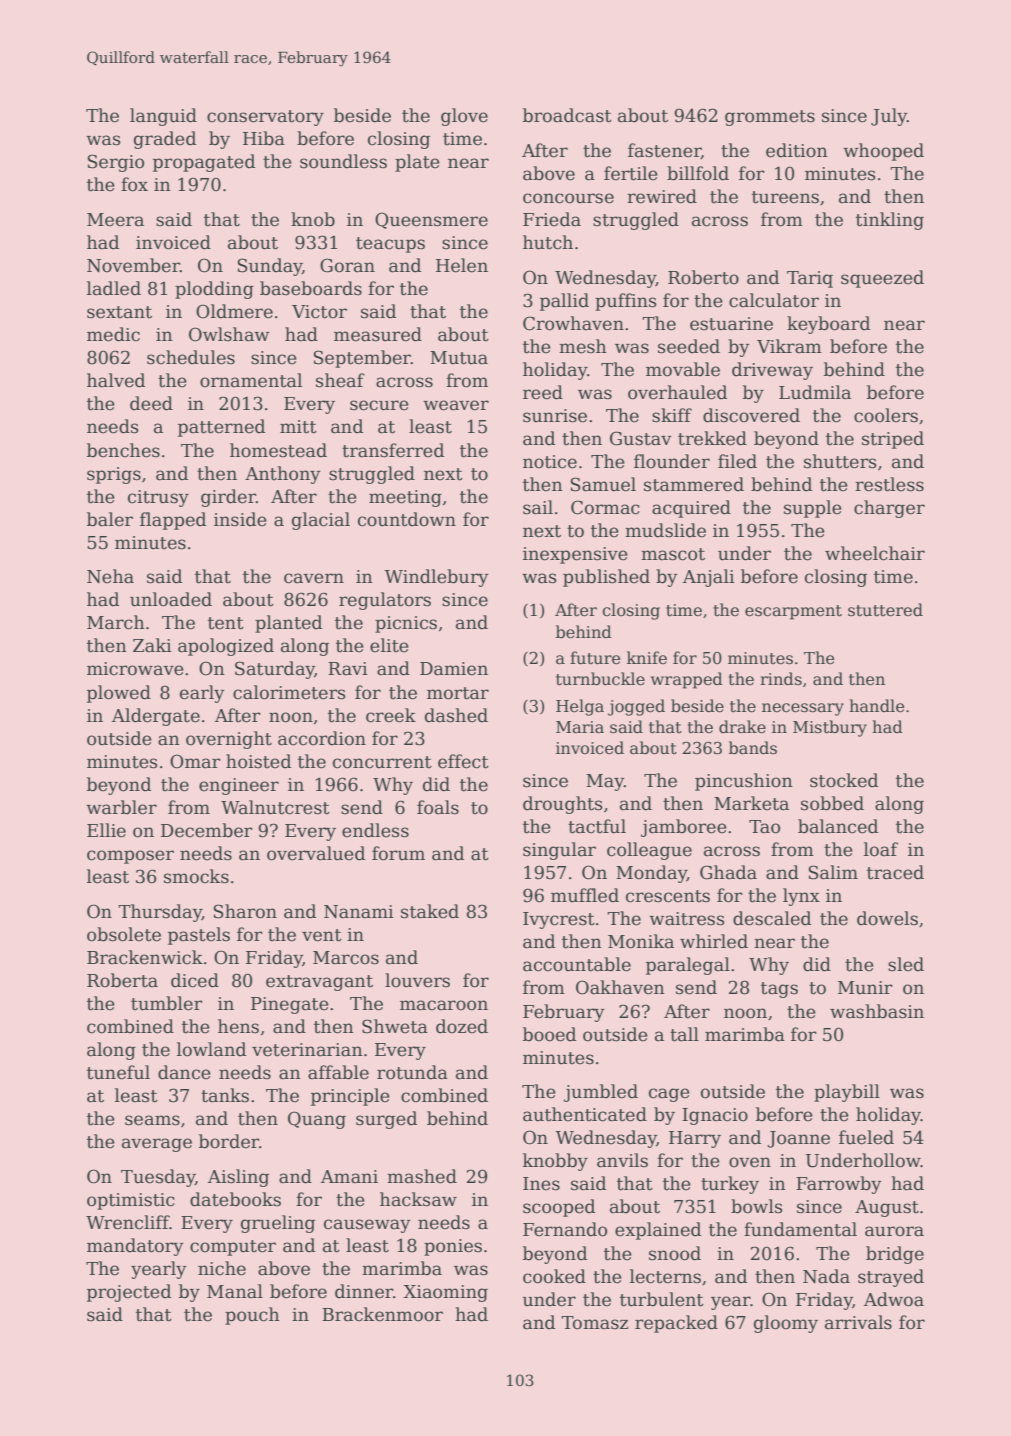 The height and width of the image is (1436, 1011). Describe the element at coordinates (106, 830) in the image. I see `Ellie` at that location.
